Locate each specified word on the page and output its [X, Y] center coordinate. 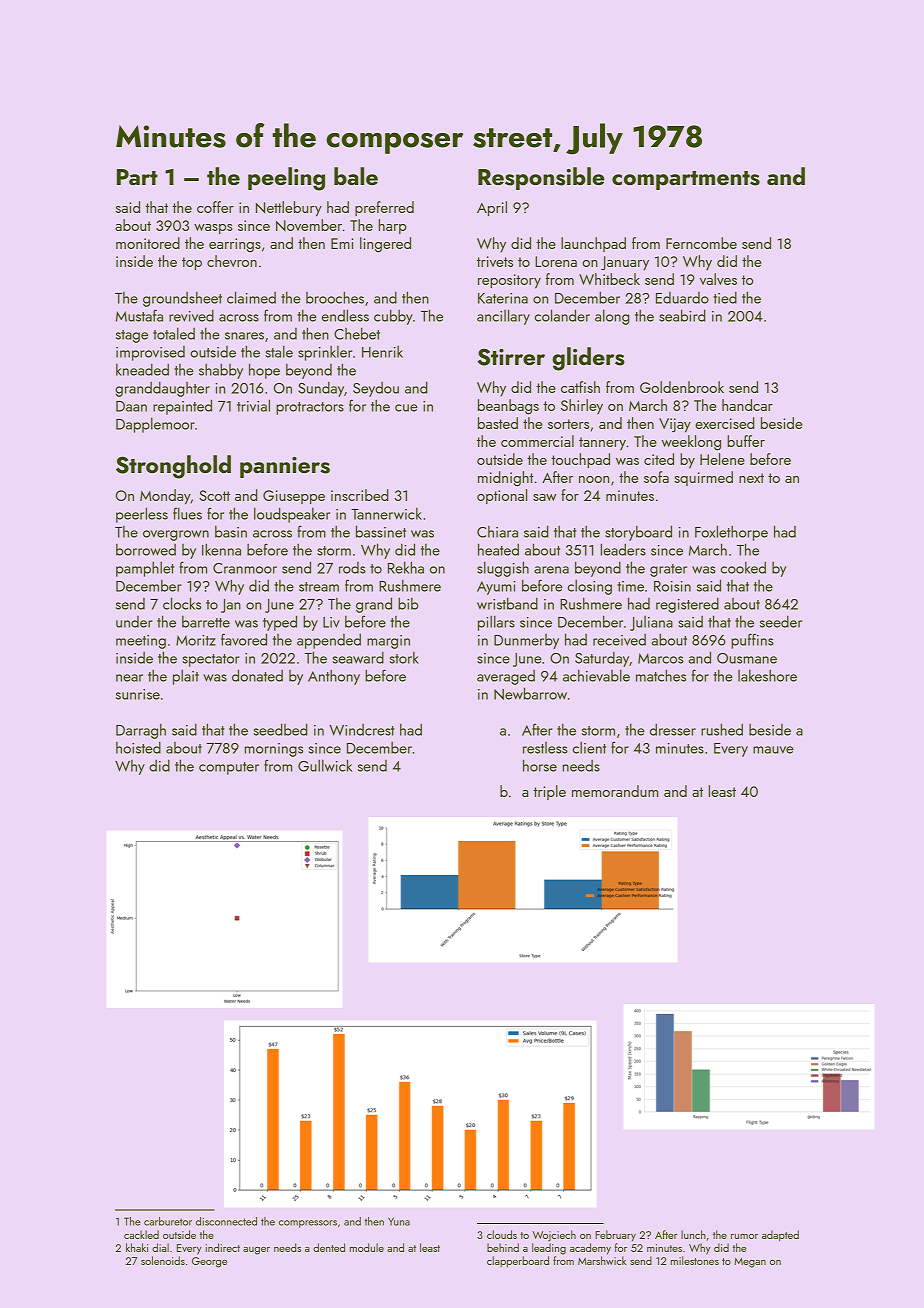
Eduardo [682, 298]
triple [549, 792]
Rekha [406, 567]
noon [594, 479]
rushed [722, 729]
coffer [215, 207]
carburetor [168, 1221]
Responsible [541, 178]
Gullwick [325, 765]
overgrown [176, 535]
